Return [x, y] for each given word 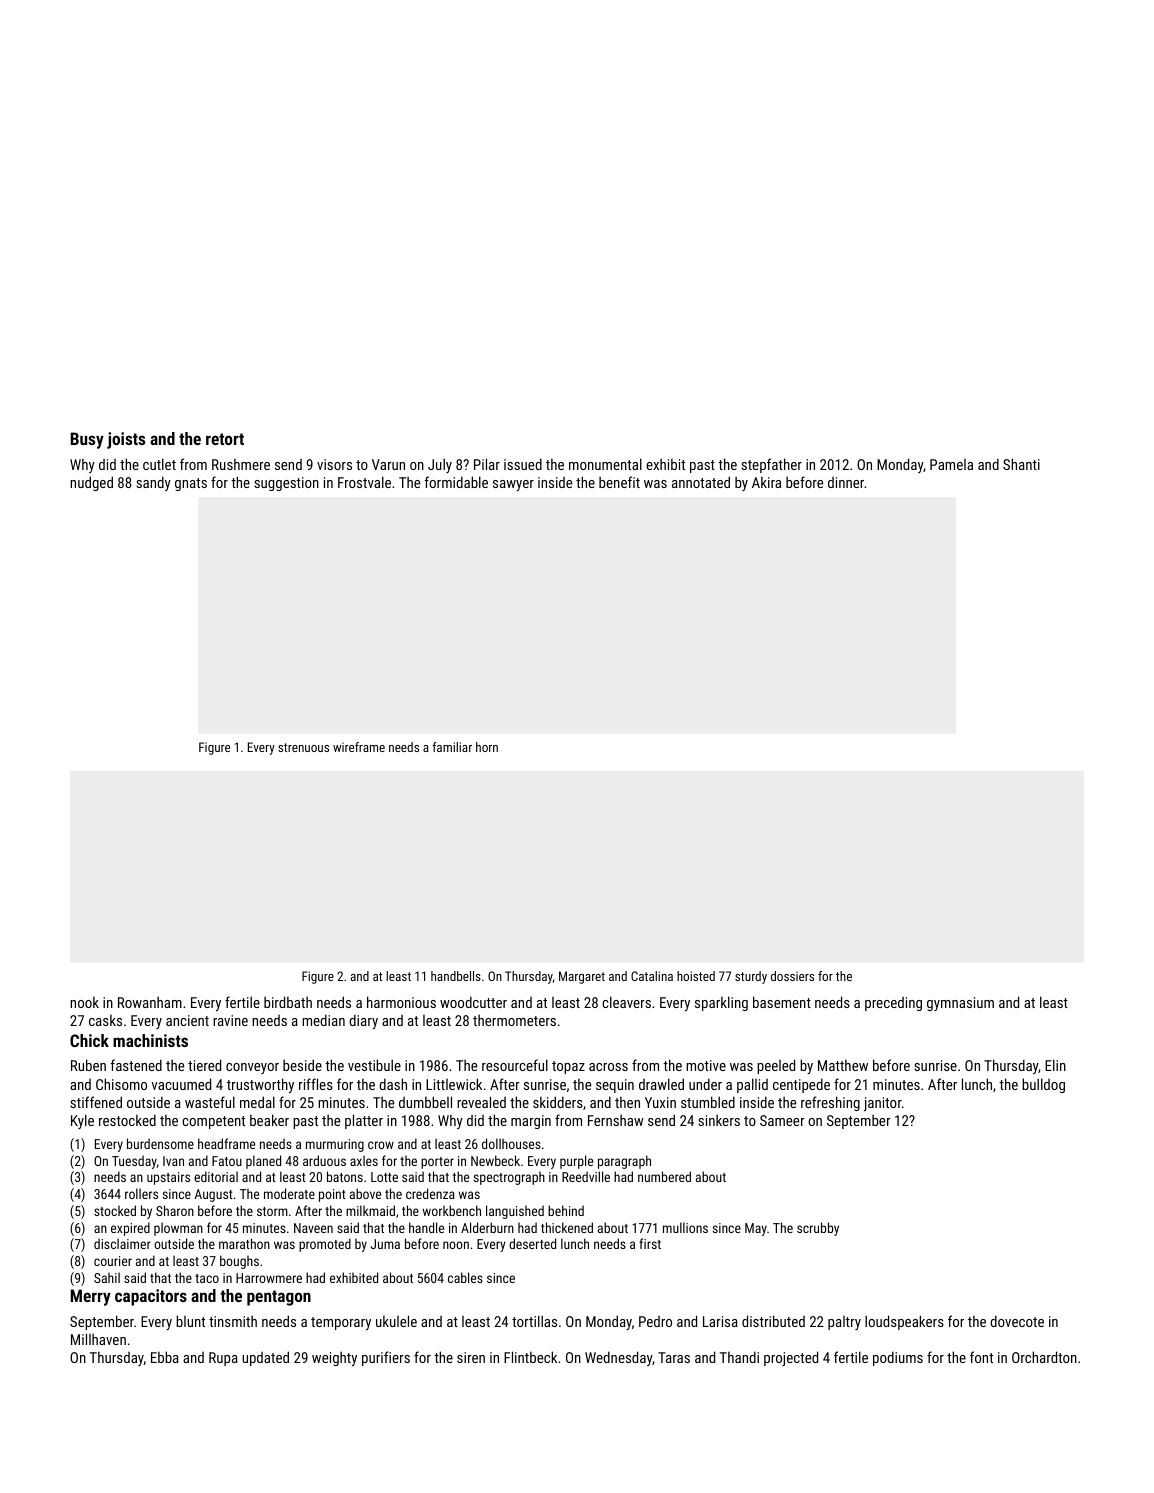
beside [302, 1065]
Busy [87, 440]
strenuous [303, 747]
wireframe [359, 747]
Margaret [582, 977]
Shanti [1021, 464]
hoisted [696, 976]
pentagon [279, 1298]
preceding [893, 1004]
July [440, 465]
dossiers [792, 976]
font [981, 1357]
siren [471, 1357]
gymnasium [960, 1004]
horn [487, 747]
